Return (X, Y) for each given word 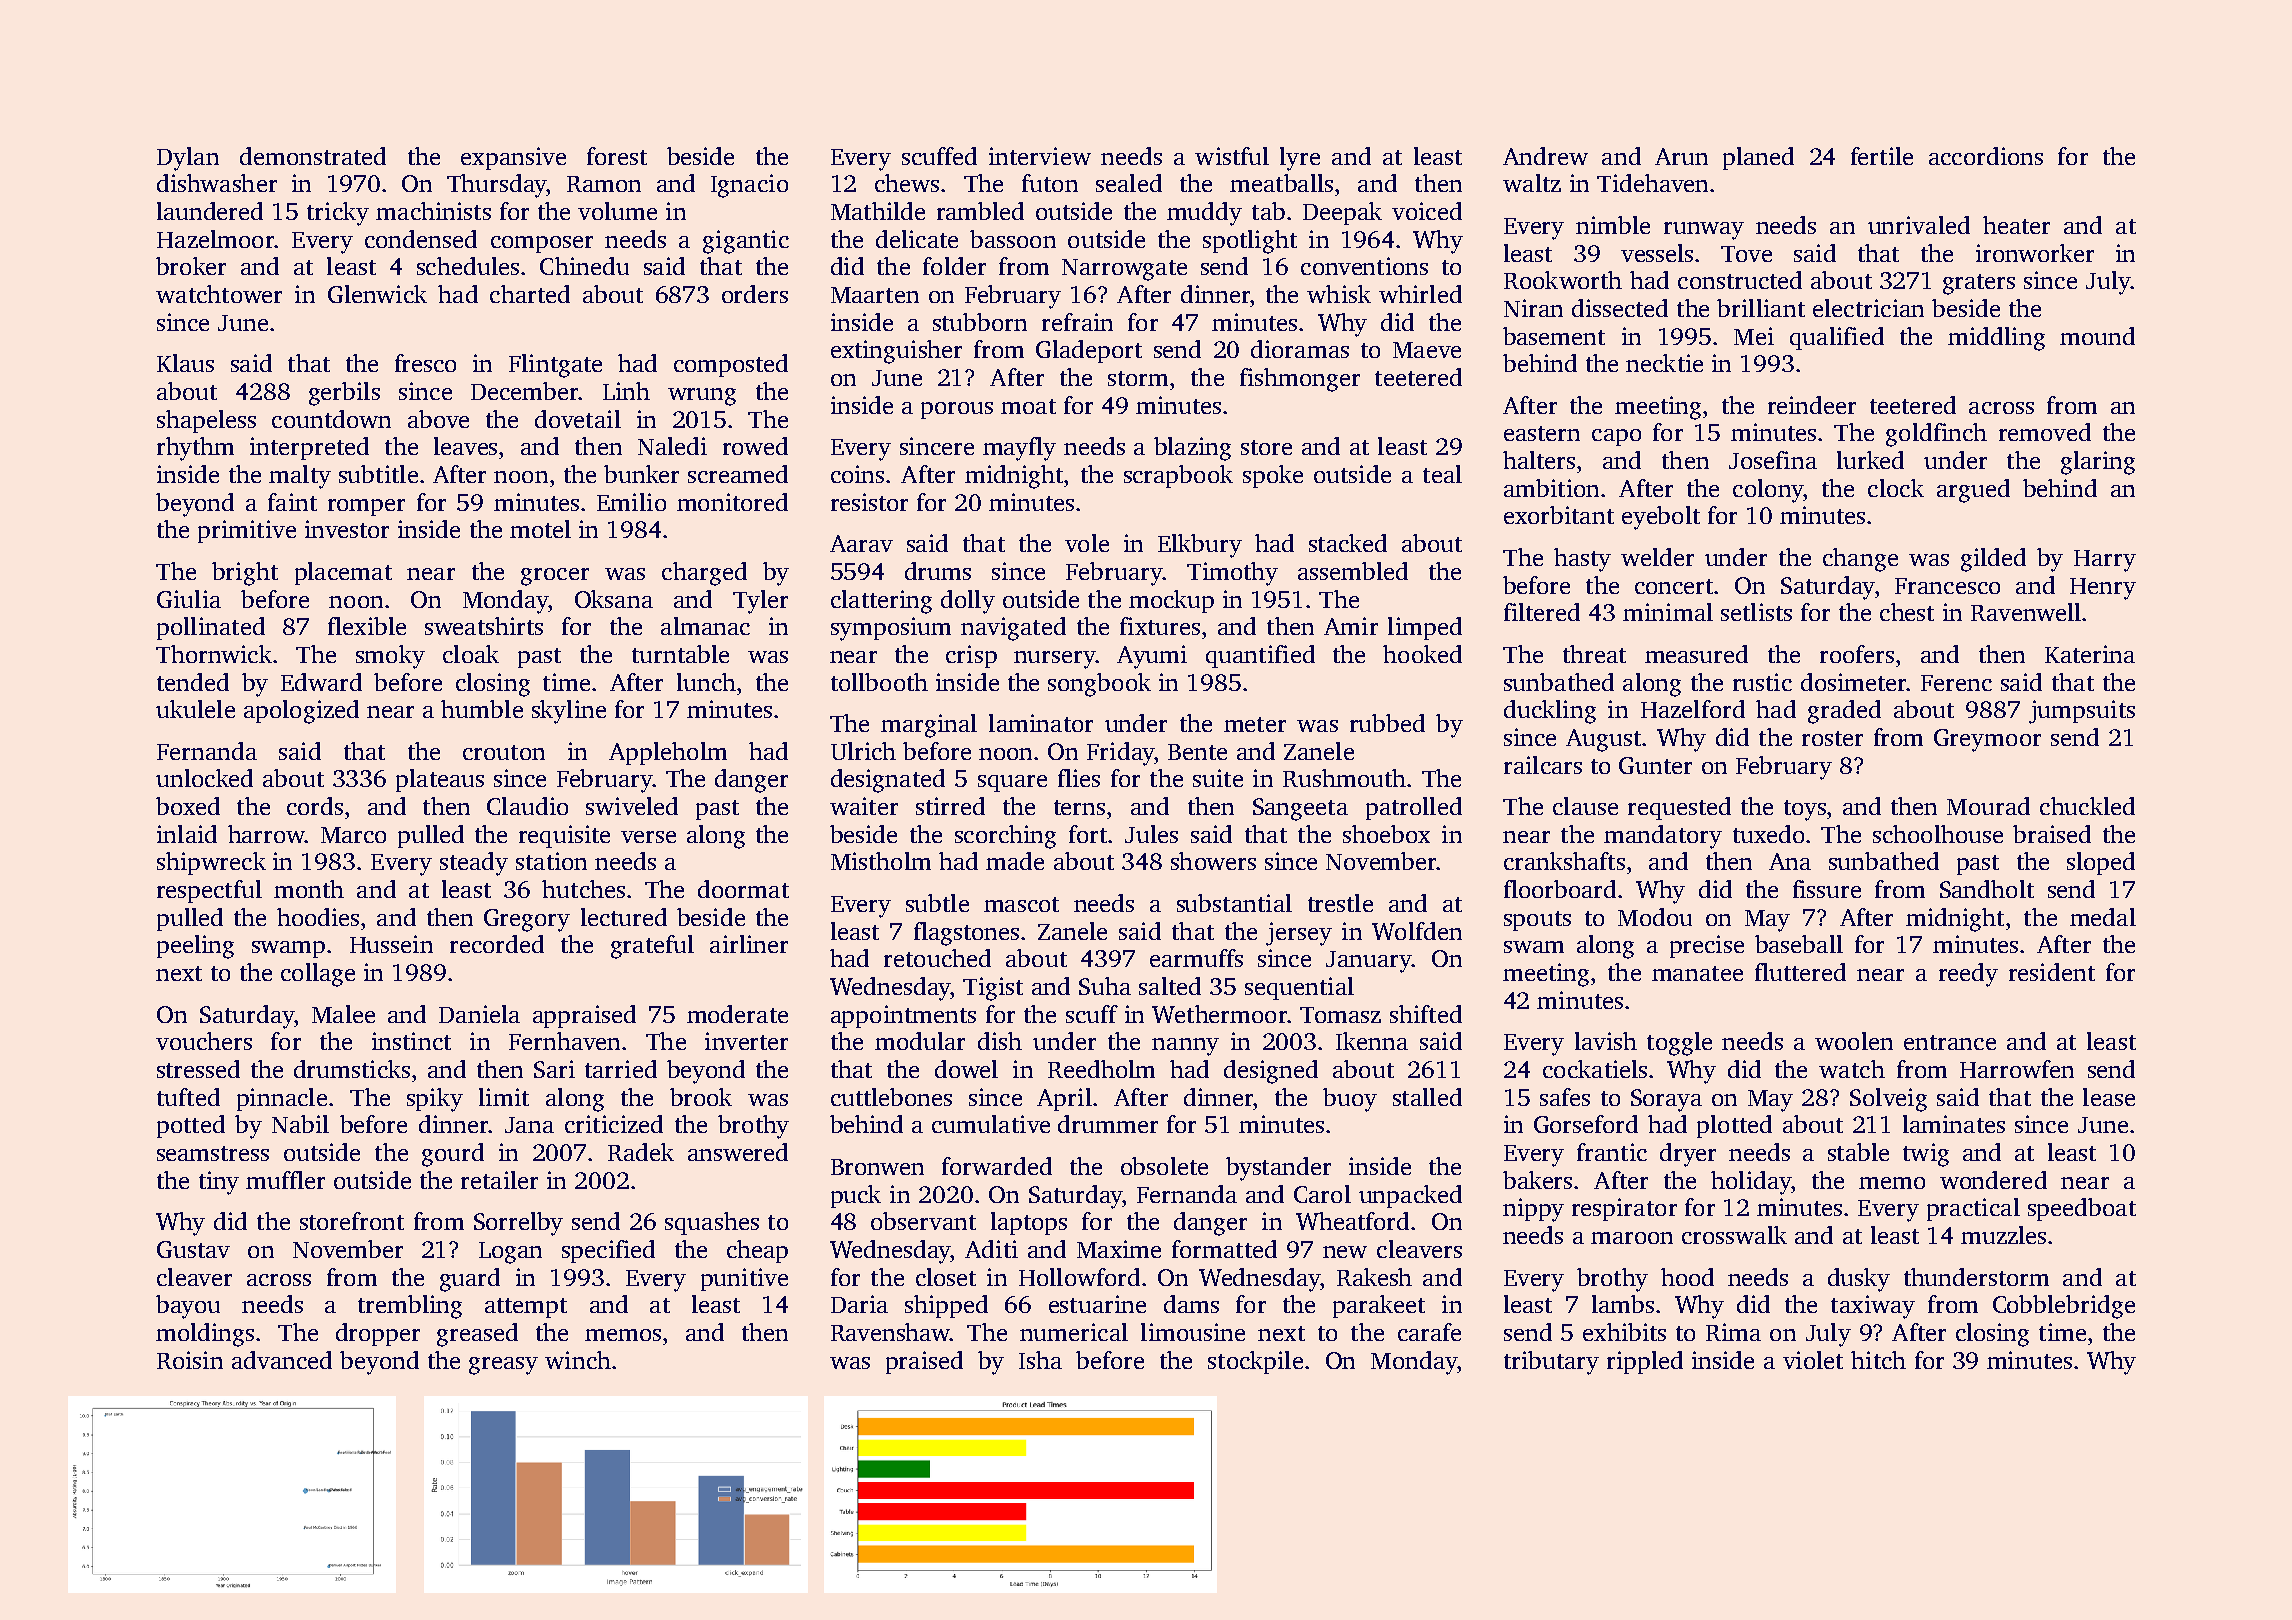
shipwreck (211, 863)
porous (957, 410)
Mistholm (881, 861)
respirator (1624, 1209)
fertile (1882, 156)
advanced (282, 1360)
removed (2045, 432)
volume (617, 211)
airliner (749, 944)
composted (731, 365)
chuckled (2087, 806)
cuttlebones (891, 1097)
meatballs (1281, 183)
